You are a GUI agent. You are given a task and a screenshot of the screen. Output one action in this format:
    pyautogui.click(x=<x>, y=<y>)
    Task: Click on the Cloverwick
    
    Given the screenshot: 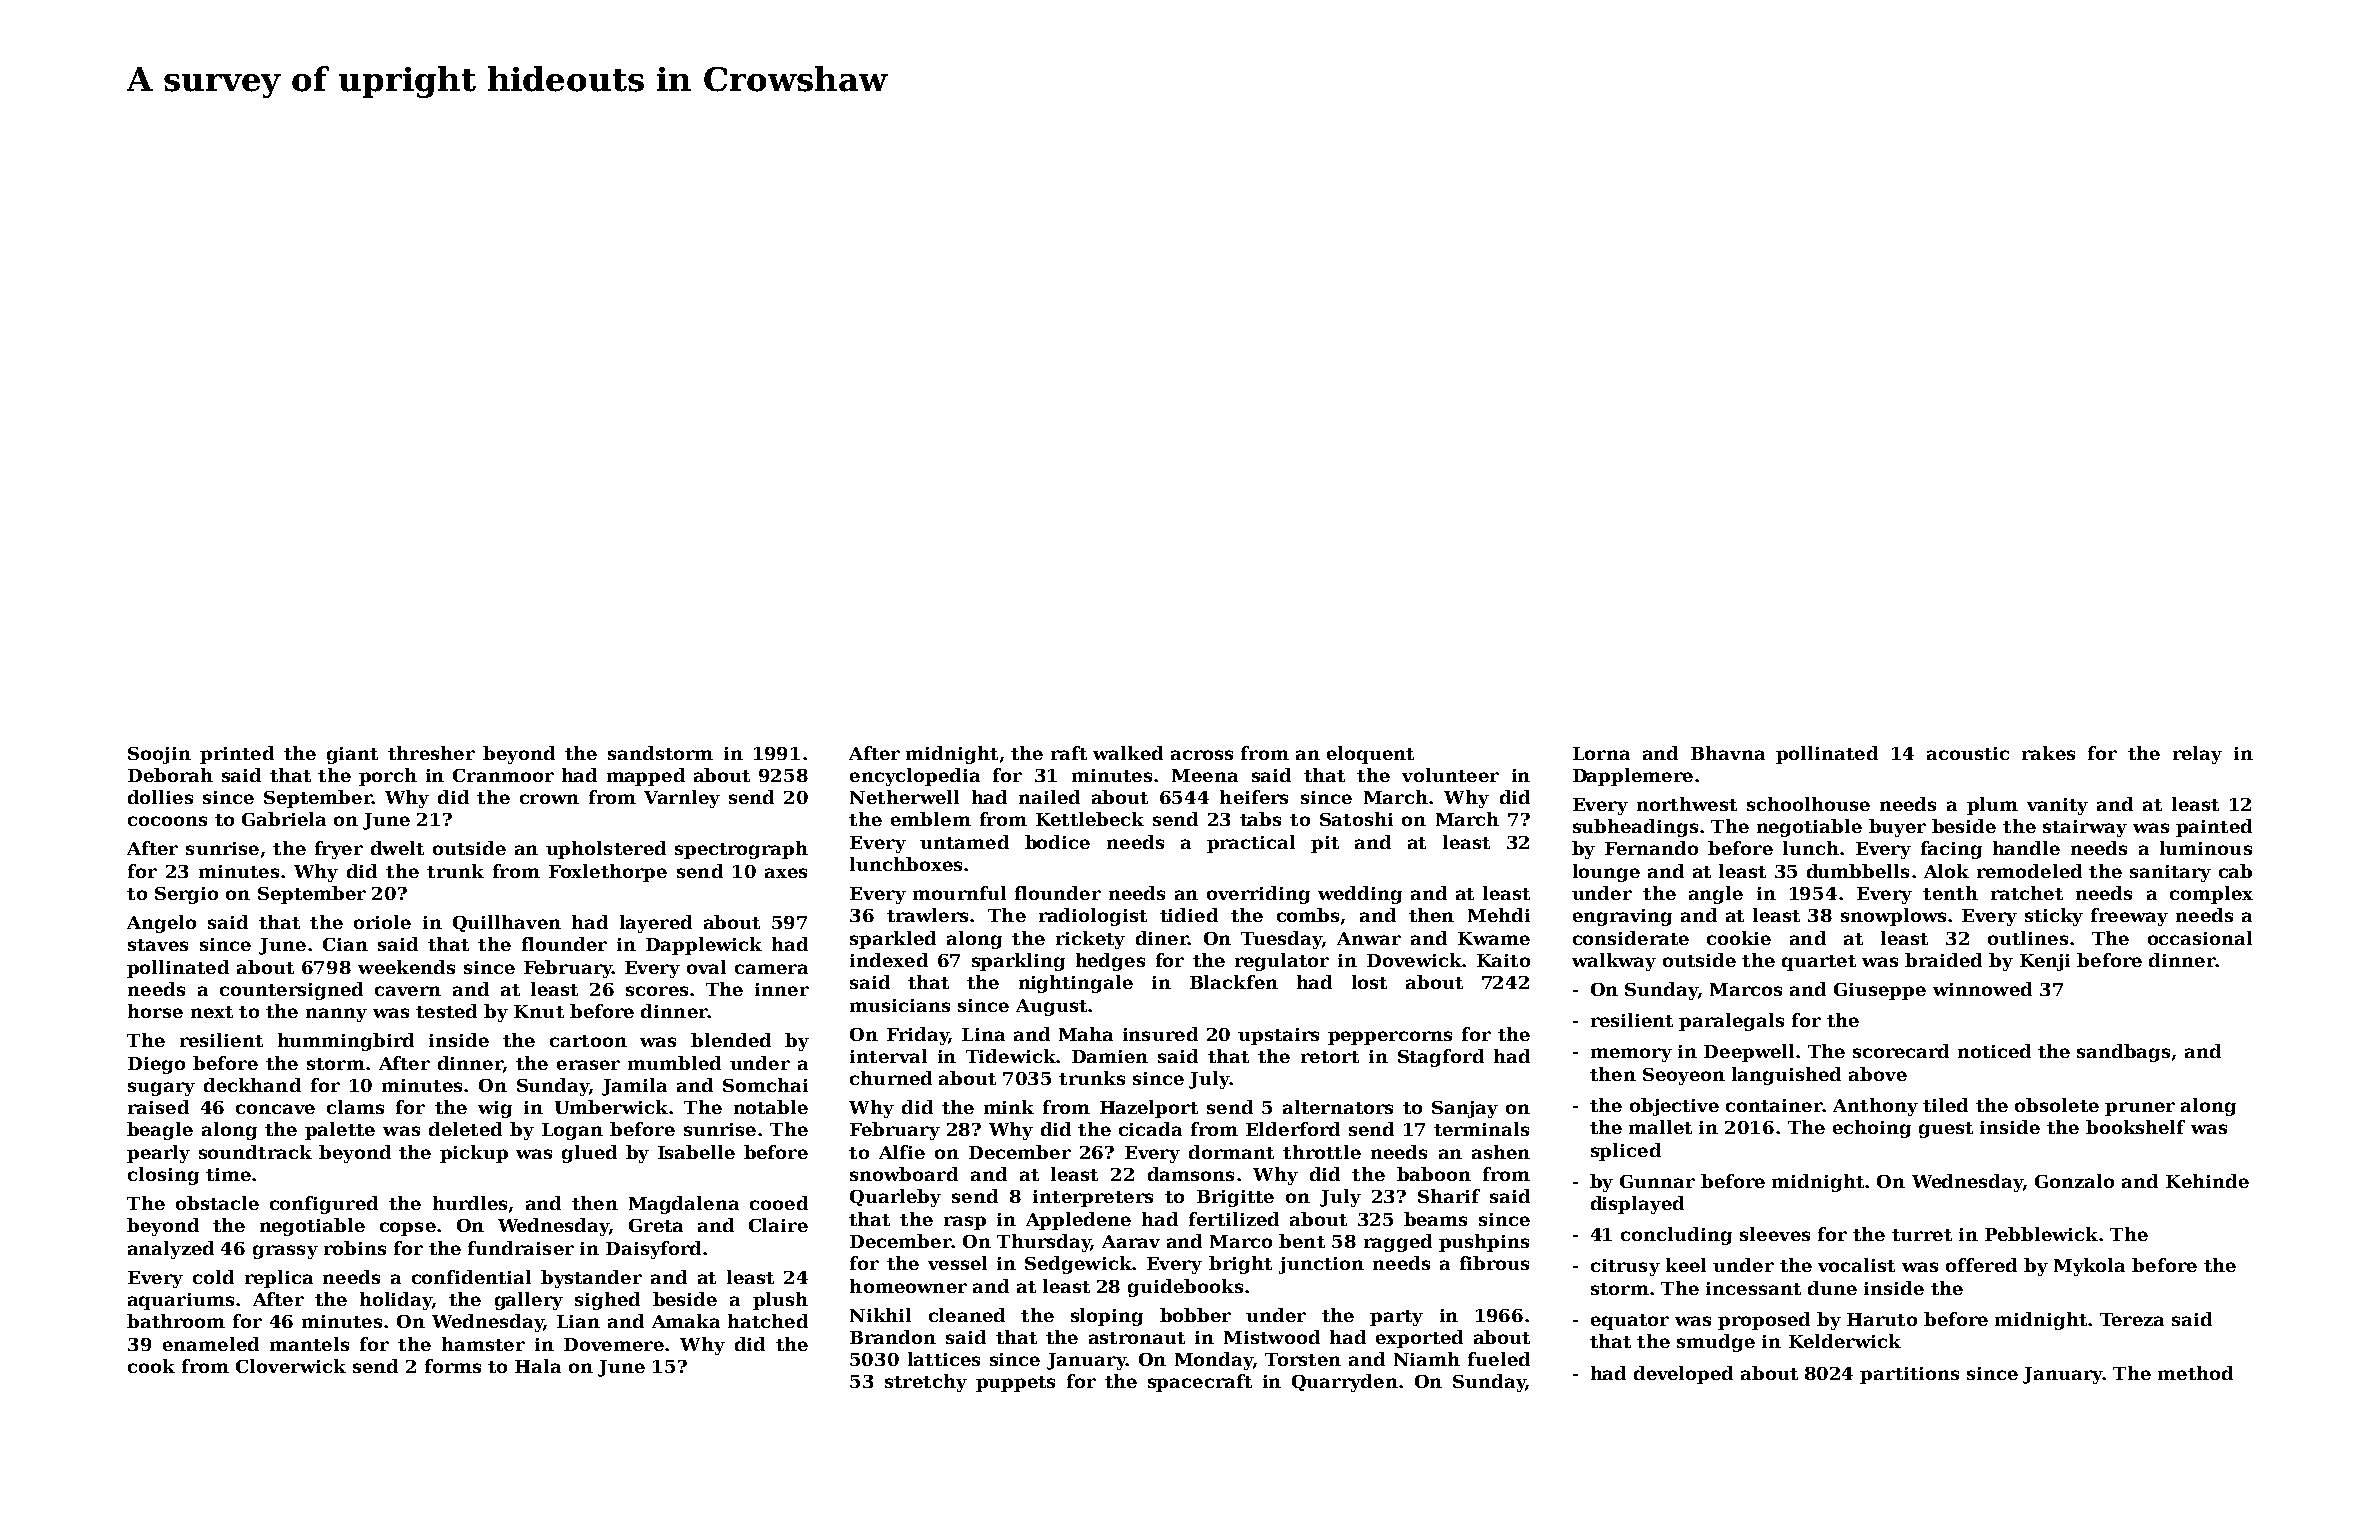 What is the action you would take?
    pyautogui.click(x=291, y=1366)
